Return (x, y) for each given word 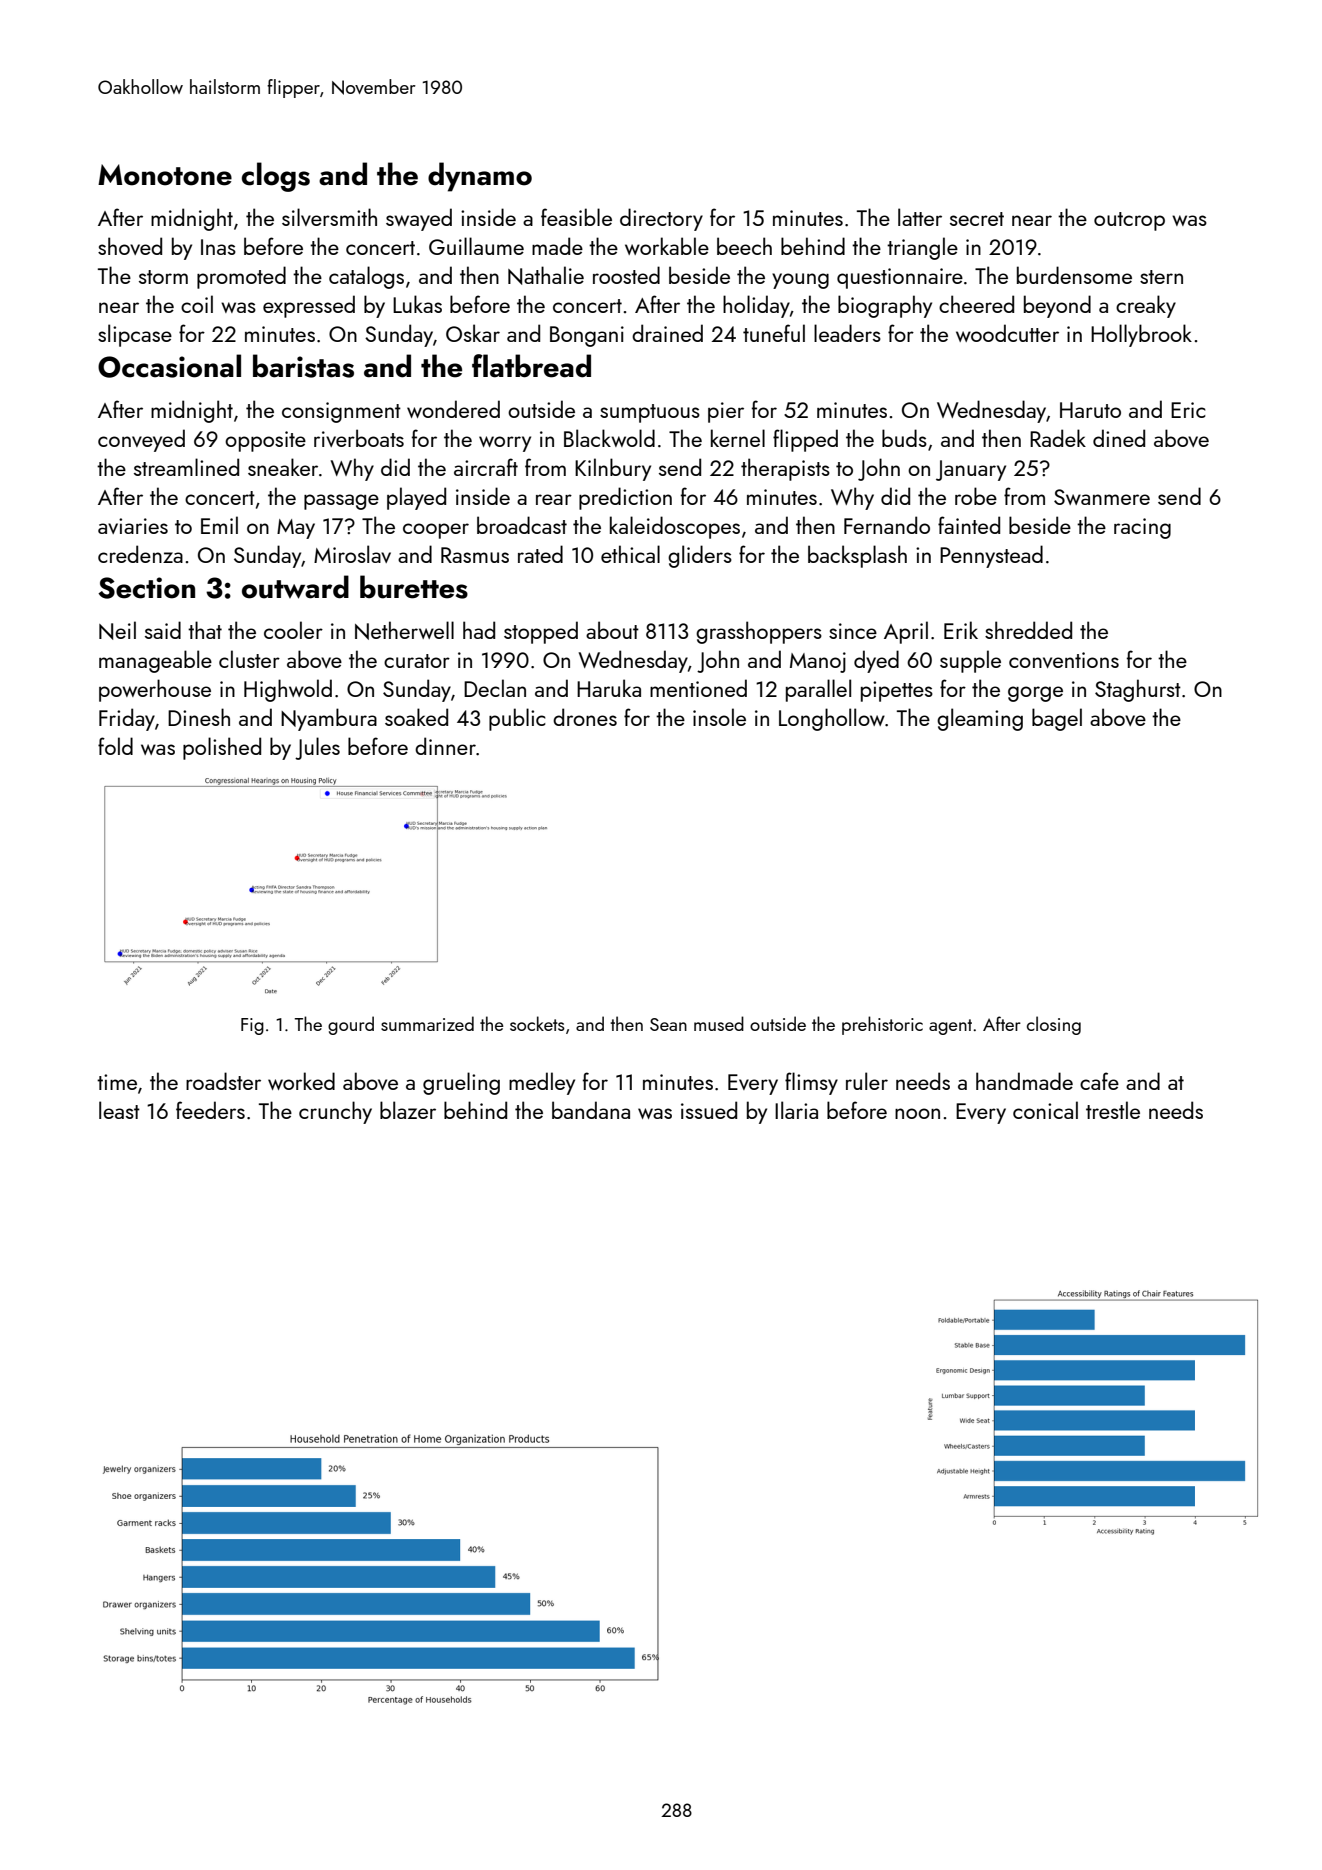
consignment (341, 412)
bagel (1057, 719)
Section (146, 588)
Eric (1188, 410)
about (612, 630)
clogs (276, 177)
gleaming (980, 719)
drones (585, 717)
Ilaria (796, 1110)
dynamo (480, 177)
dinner (445, 746)
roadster (223, 1081)
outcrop (1129, 221)
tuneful (774, 333)
